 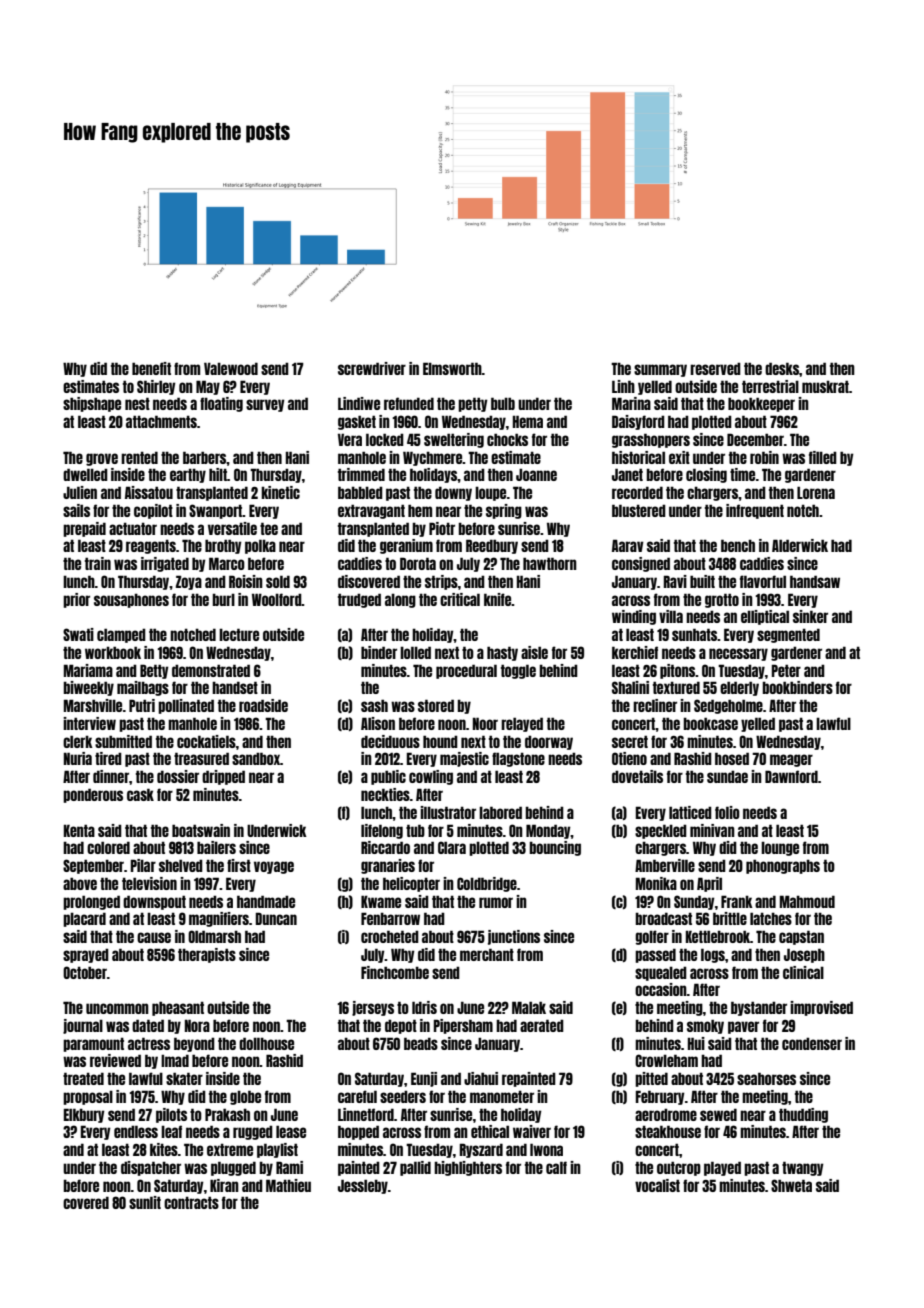 I want to click on Pipersham, so click(x=463, y=1026).
